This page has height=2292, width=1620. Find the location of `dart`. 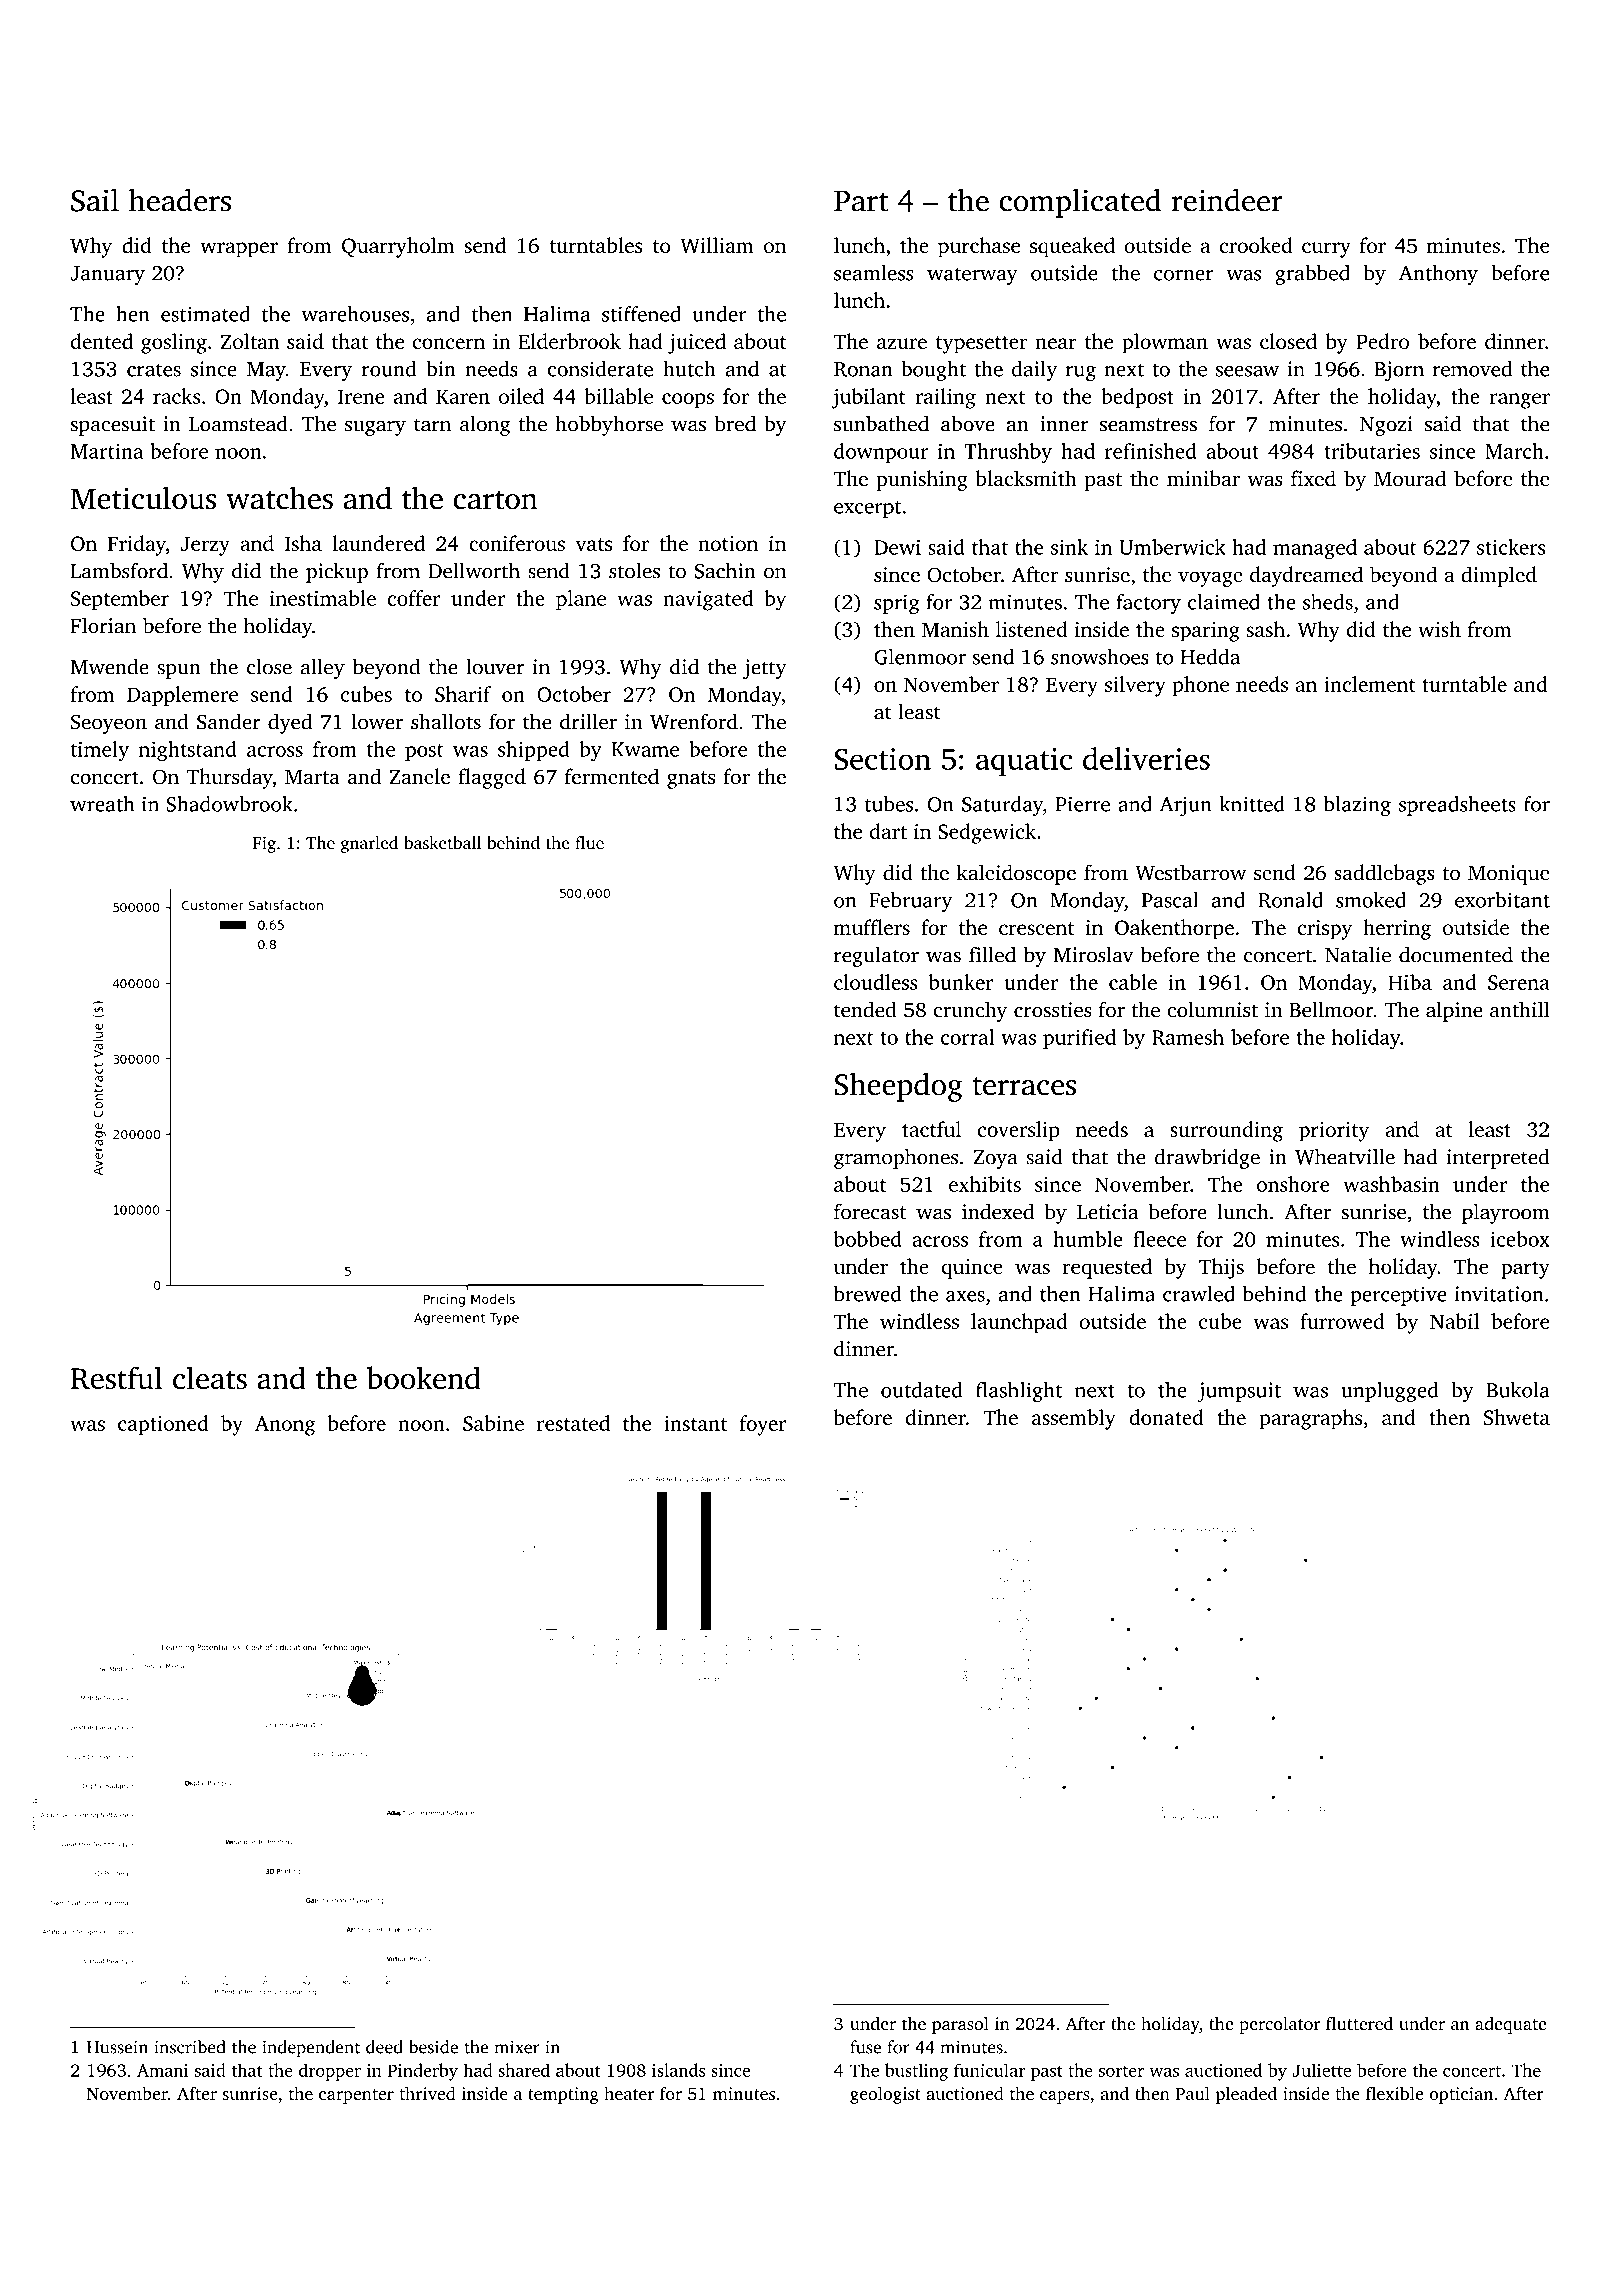

dart is located at coordinates (888, 831).
